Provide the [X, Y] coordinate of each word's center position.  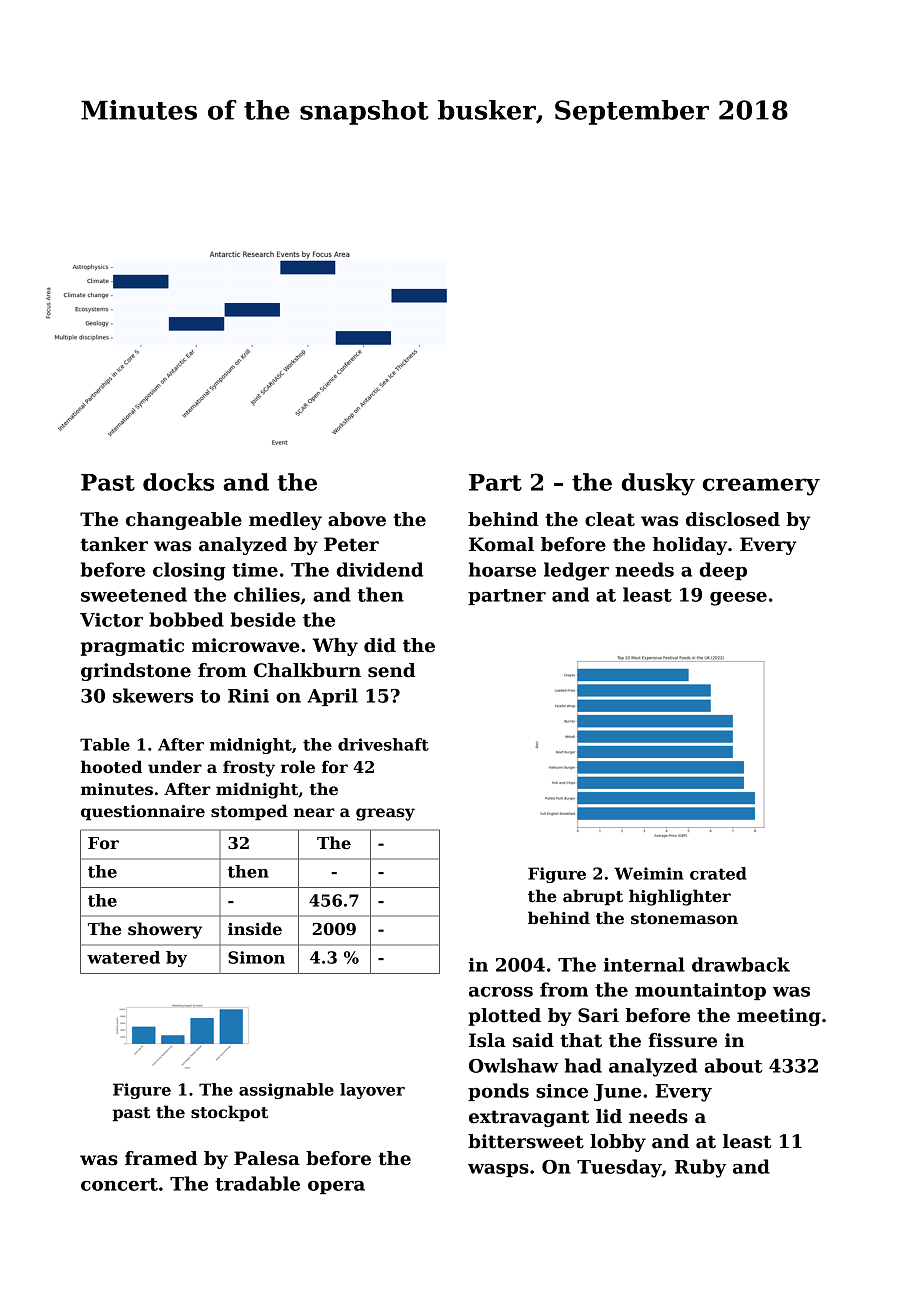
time [255, 570]
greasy [385, 814]
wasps [498, 1170]
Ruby [700, 1168]
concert [119, 1184]
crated [718, 873]
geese [738, 599]
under [175, 767]
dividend [379, 569]
